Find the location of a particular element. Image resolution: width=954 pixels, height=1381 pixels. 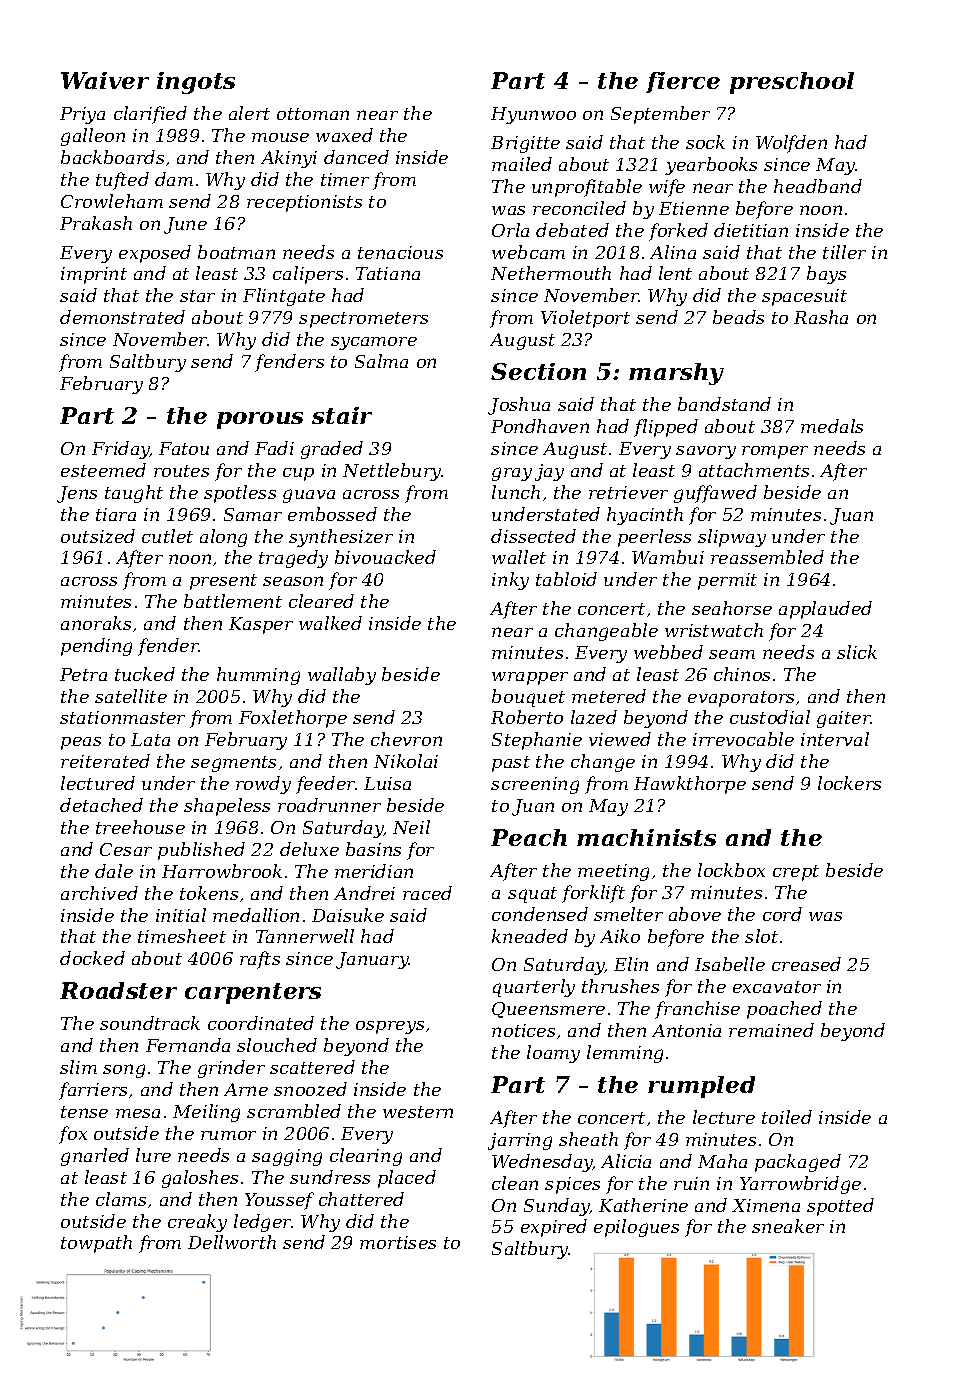

ingots is located at coordinates (196, 83).
